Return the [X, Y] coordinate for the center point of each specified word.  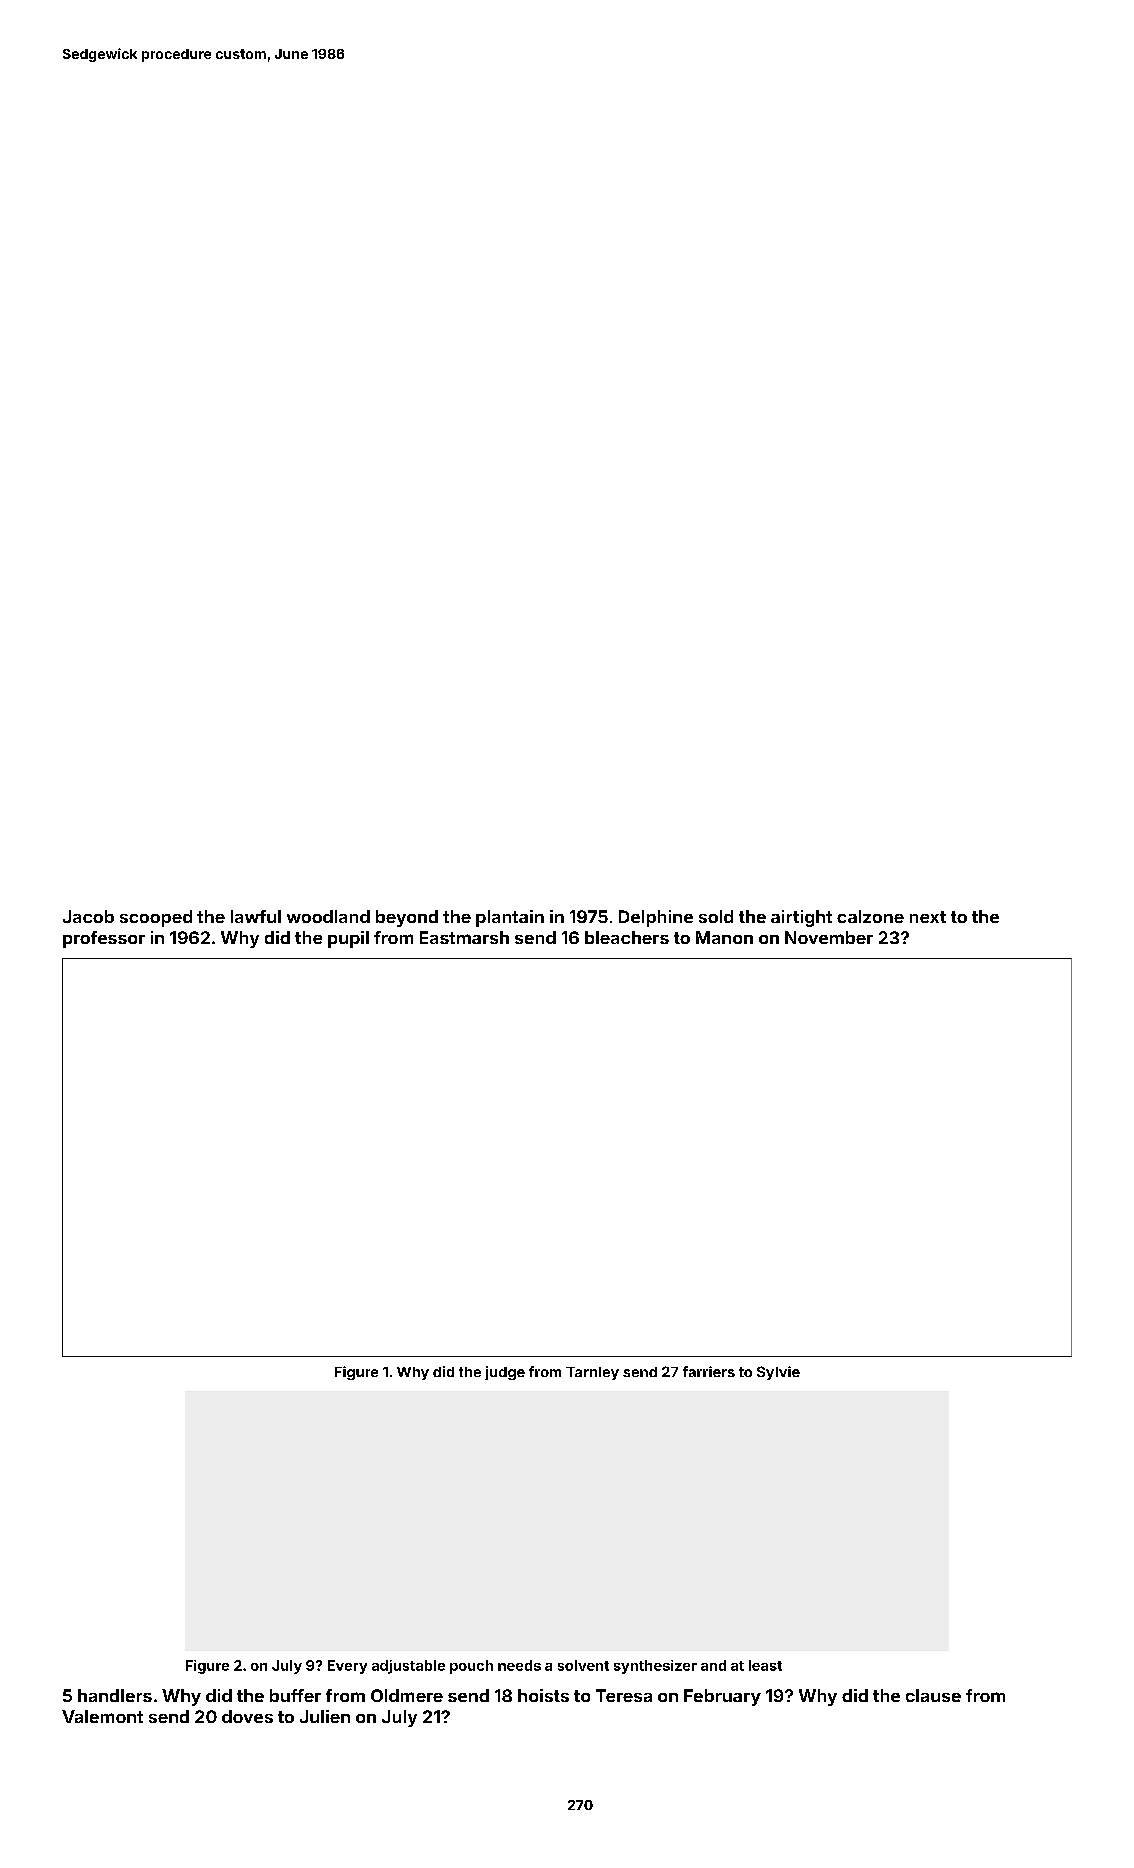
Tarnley [592, 1373]
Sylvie [778, 1373]
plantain [510, 918]
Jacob [88, 916]
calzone [870, 916]
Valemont [102, 1716]
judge [505, 1373]
